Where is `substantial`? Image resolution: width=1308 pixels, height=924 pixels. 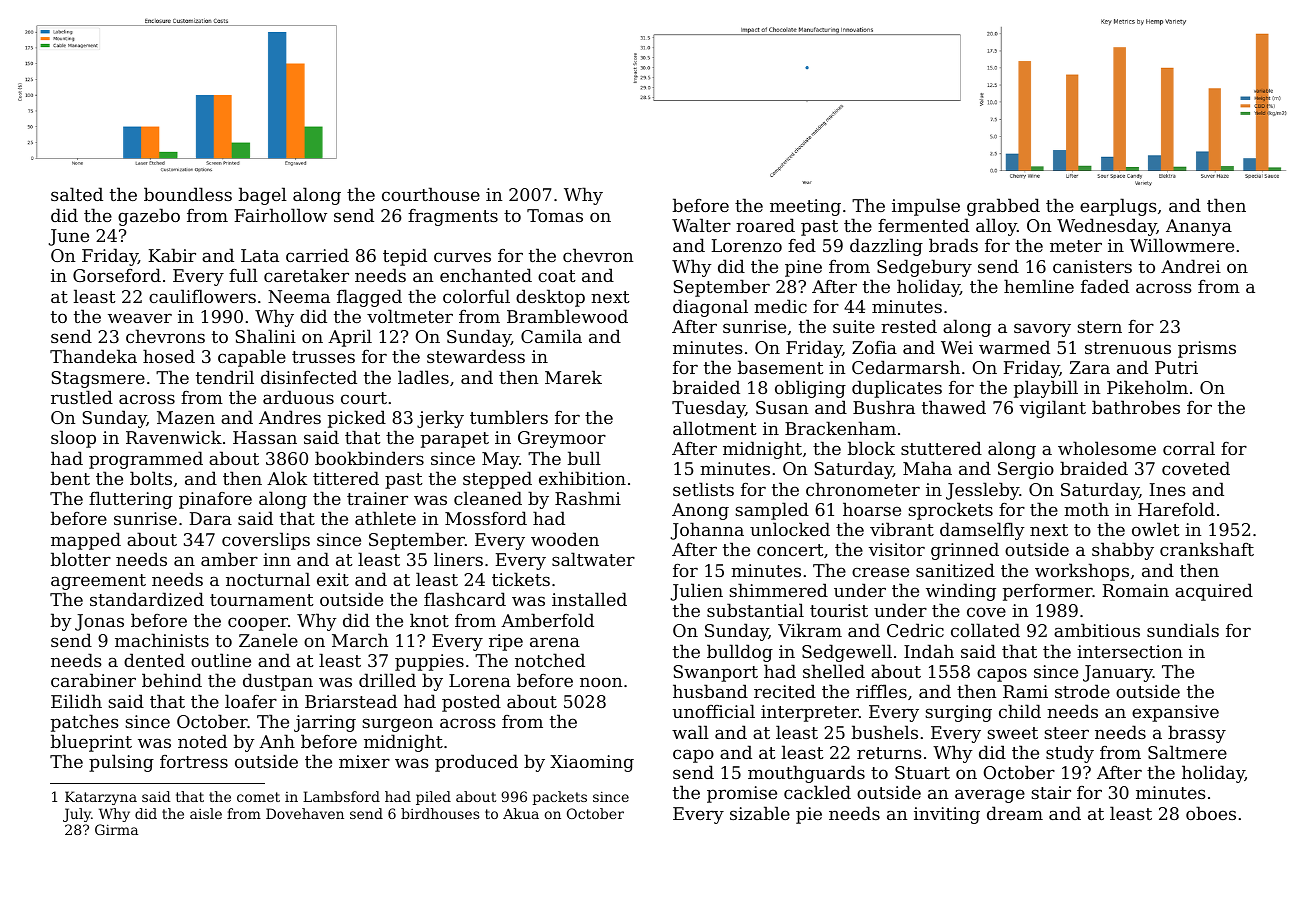
substantial is located at coordinates (755, 610).
